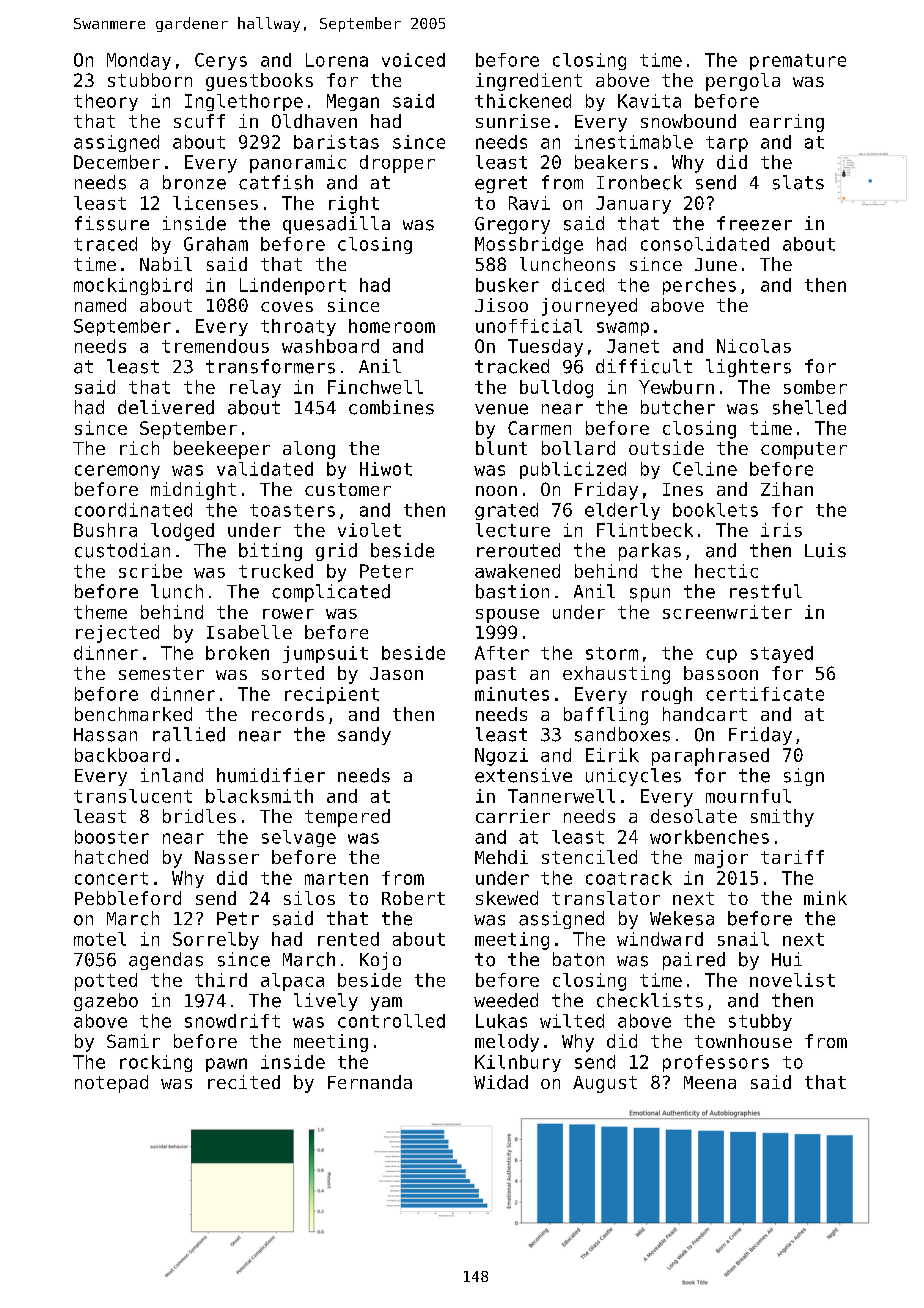 The image size is (924, 1308). What do you see at coordinates (166, 407) in the page?
I see `delivered` at bounding box center [166, 407].
